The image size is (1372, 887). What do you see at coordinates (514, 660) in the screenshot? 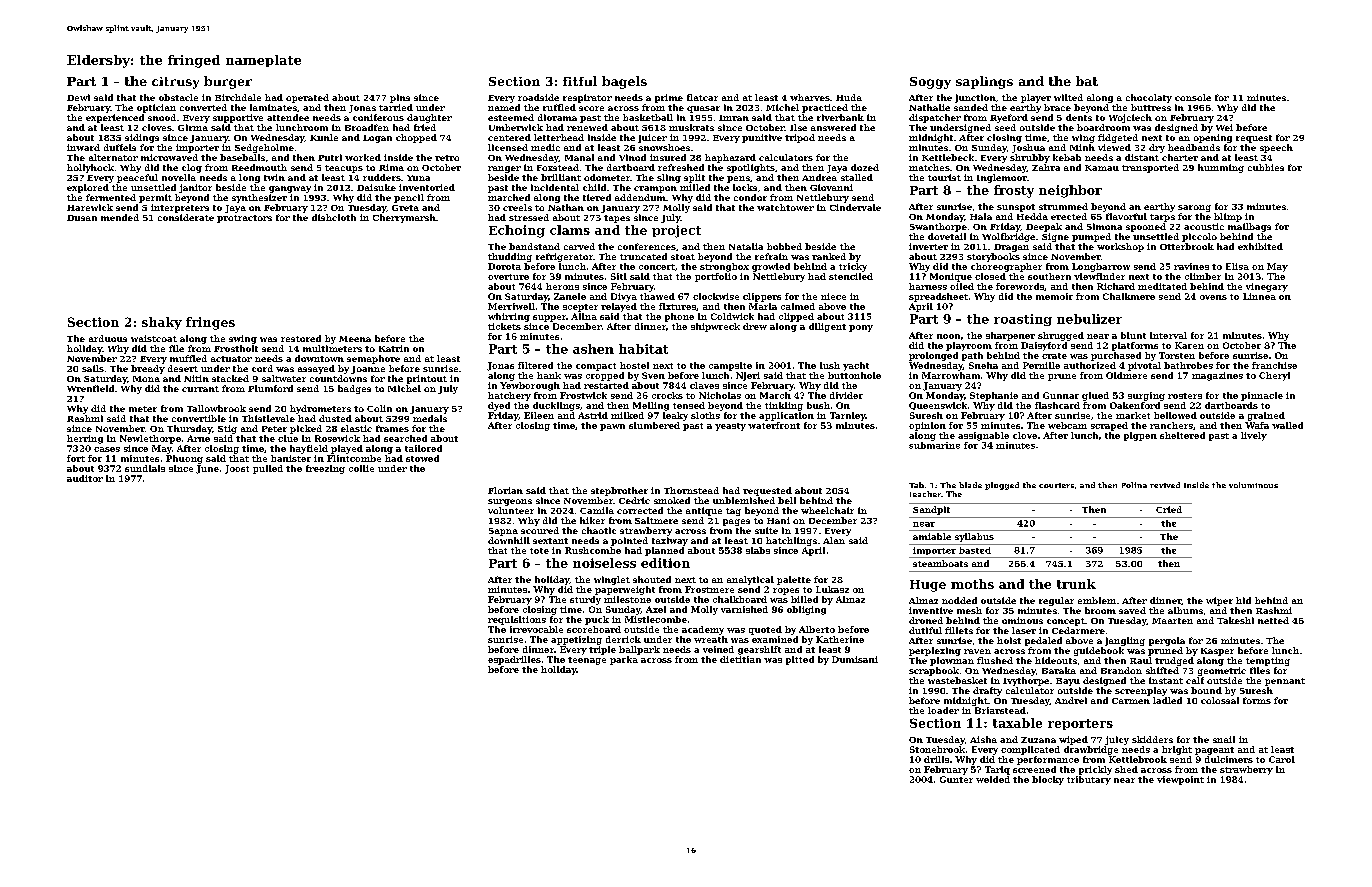
I see `espadrilles` at bounding box center [514, 660].
